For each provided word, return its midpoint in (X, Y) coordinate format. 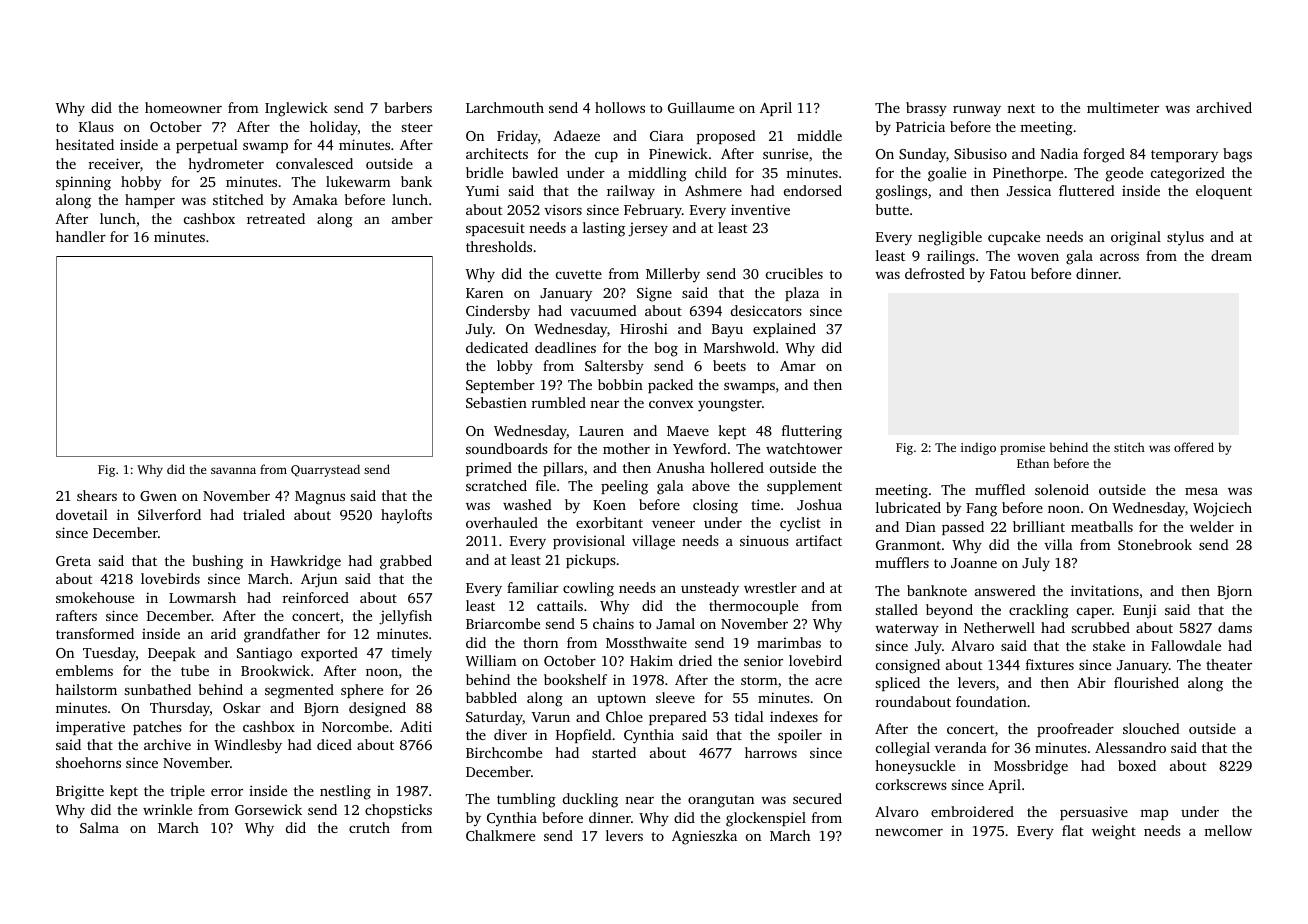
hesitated (85, 144)
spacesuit (495, 229)
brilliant (1039, 526)
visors (563, 209)
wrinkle (167, 809)
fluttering (812, 432)
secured (817, 798)
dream (1231, 255)
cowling (588, 589)
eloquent (1224, 192)
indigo (978, 448)
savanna (233, 470)
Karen (484, 293)
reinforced (316, 597)
